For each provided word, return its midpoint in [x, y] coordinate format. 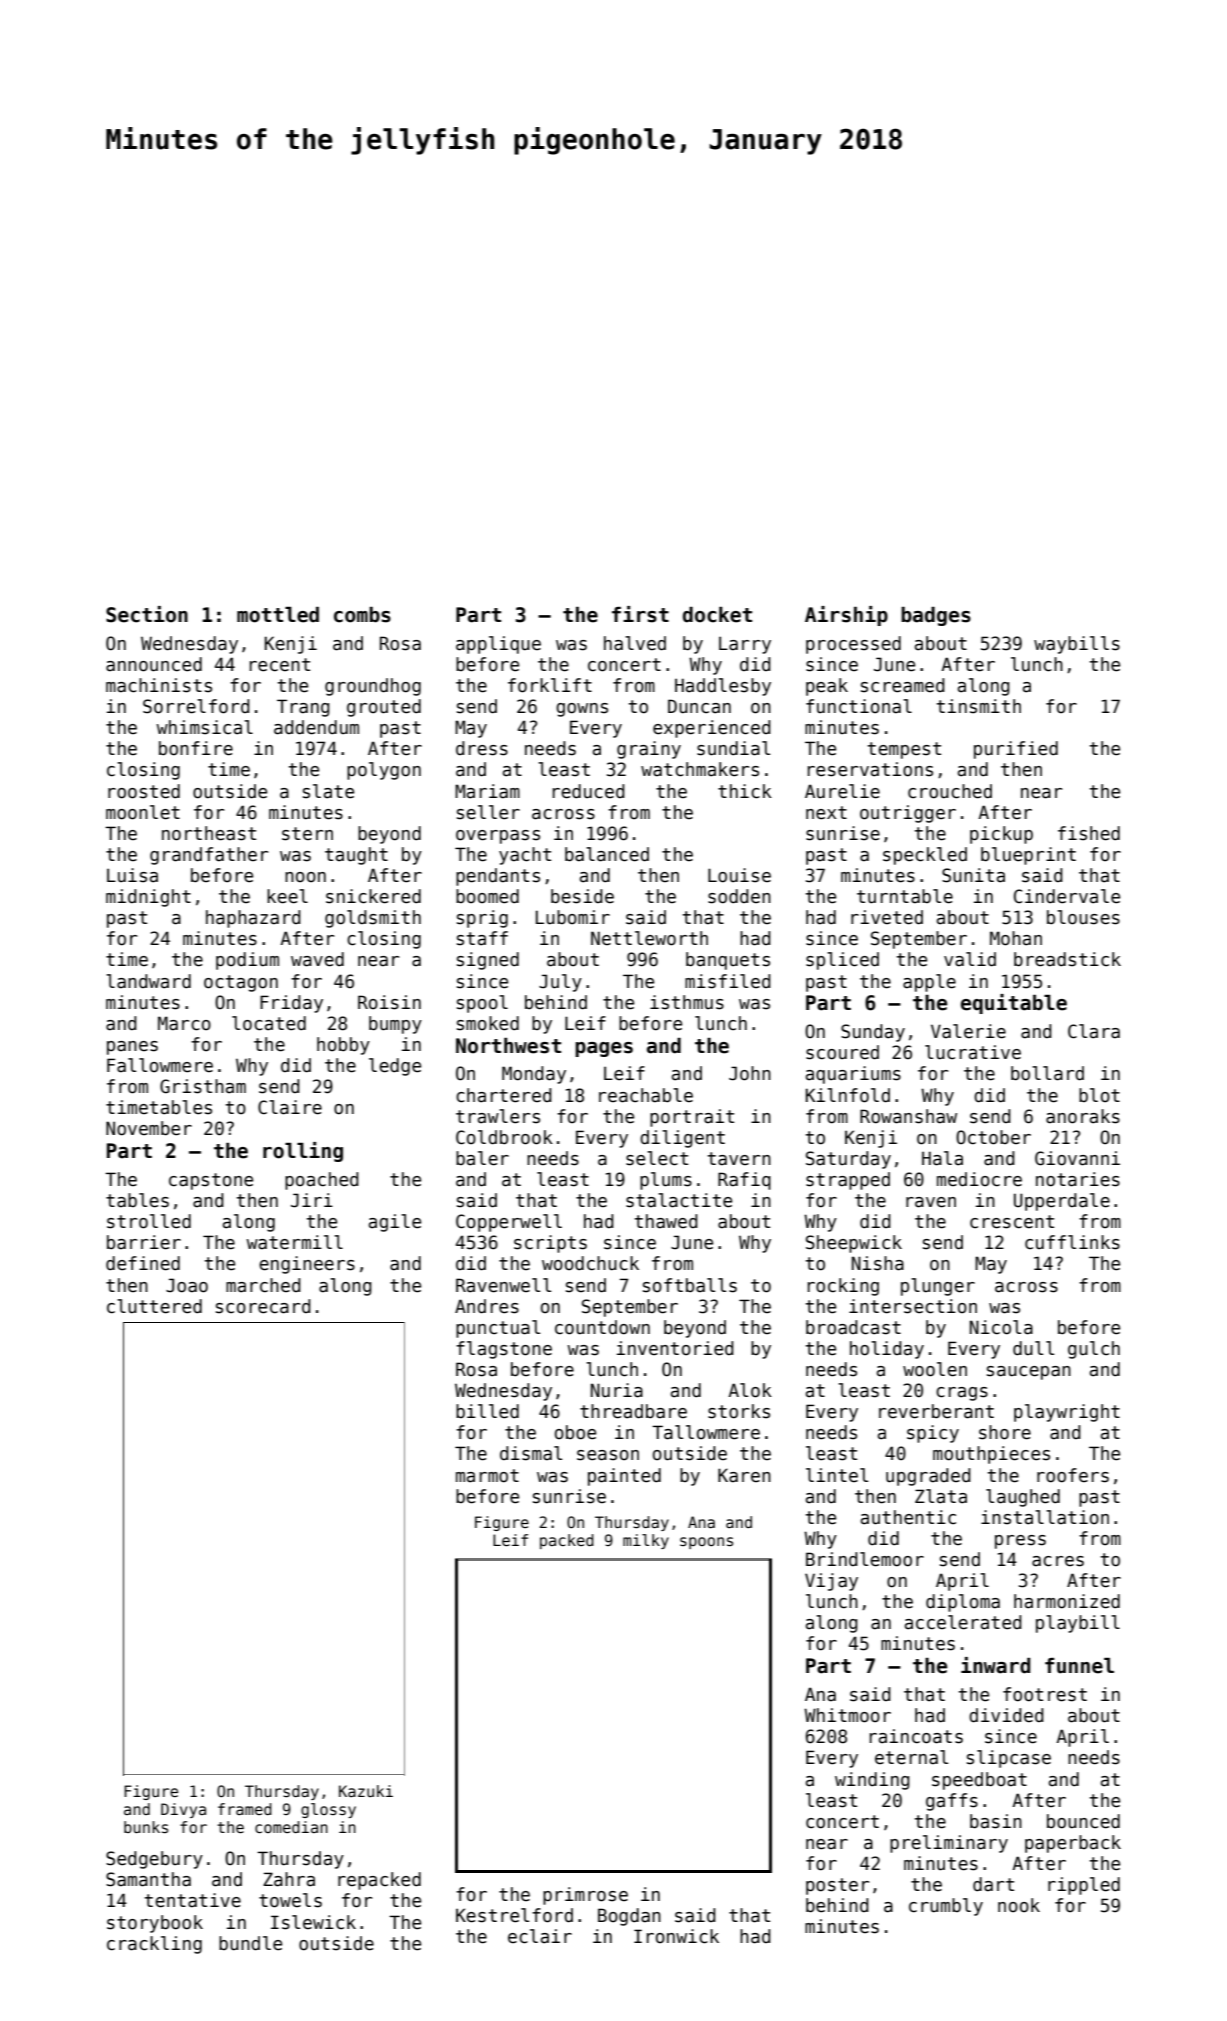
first [640, 614]
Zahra [289, 1879]
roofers [1073, 1475]
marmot [487, 1476]
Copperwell [509, 1223]
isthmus [687, 1002]
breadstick [1067, 959]
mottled [278, 615]
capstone [211, 1181]
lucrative [973, 1052]
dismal [531, 1453]
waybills [1077, 645]
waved [317, 959]
